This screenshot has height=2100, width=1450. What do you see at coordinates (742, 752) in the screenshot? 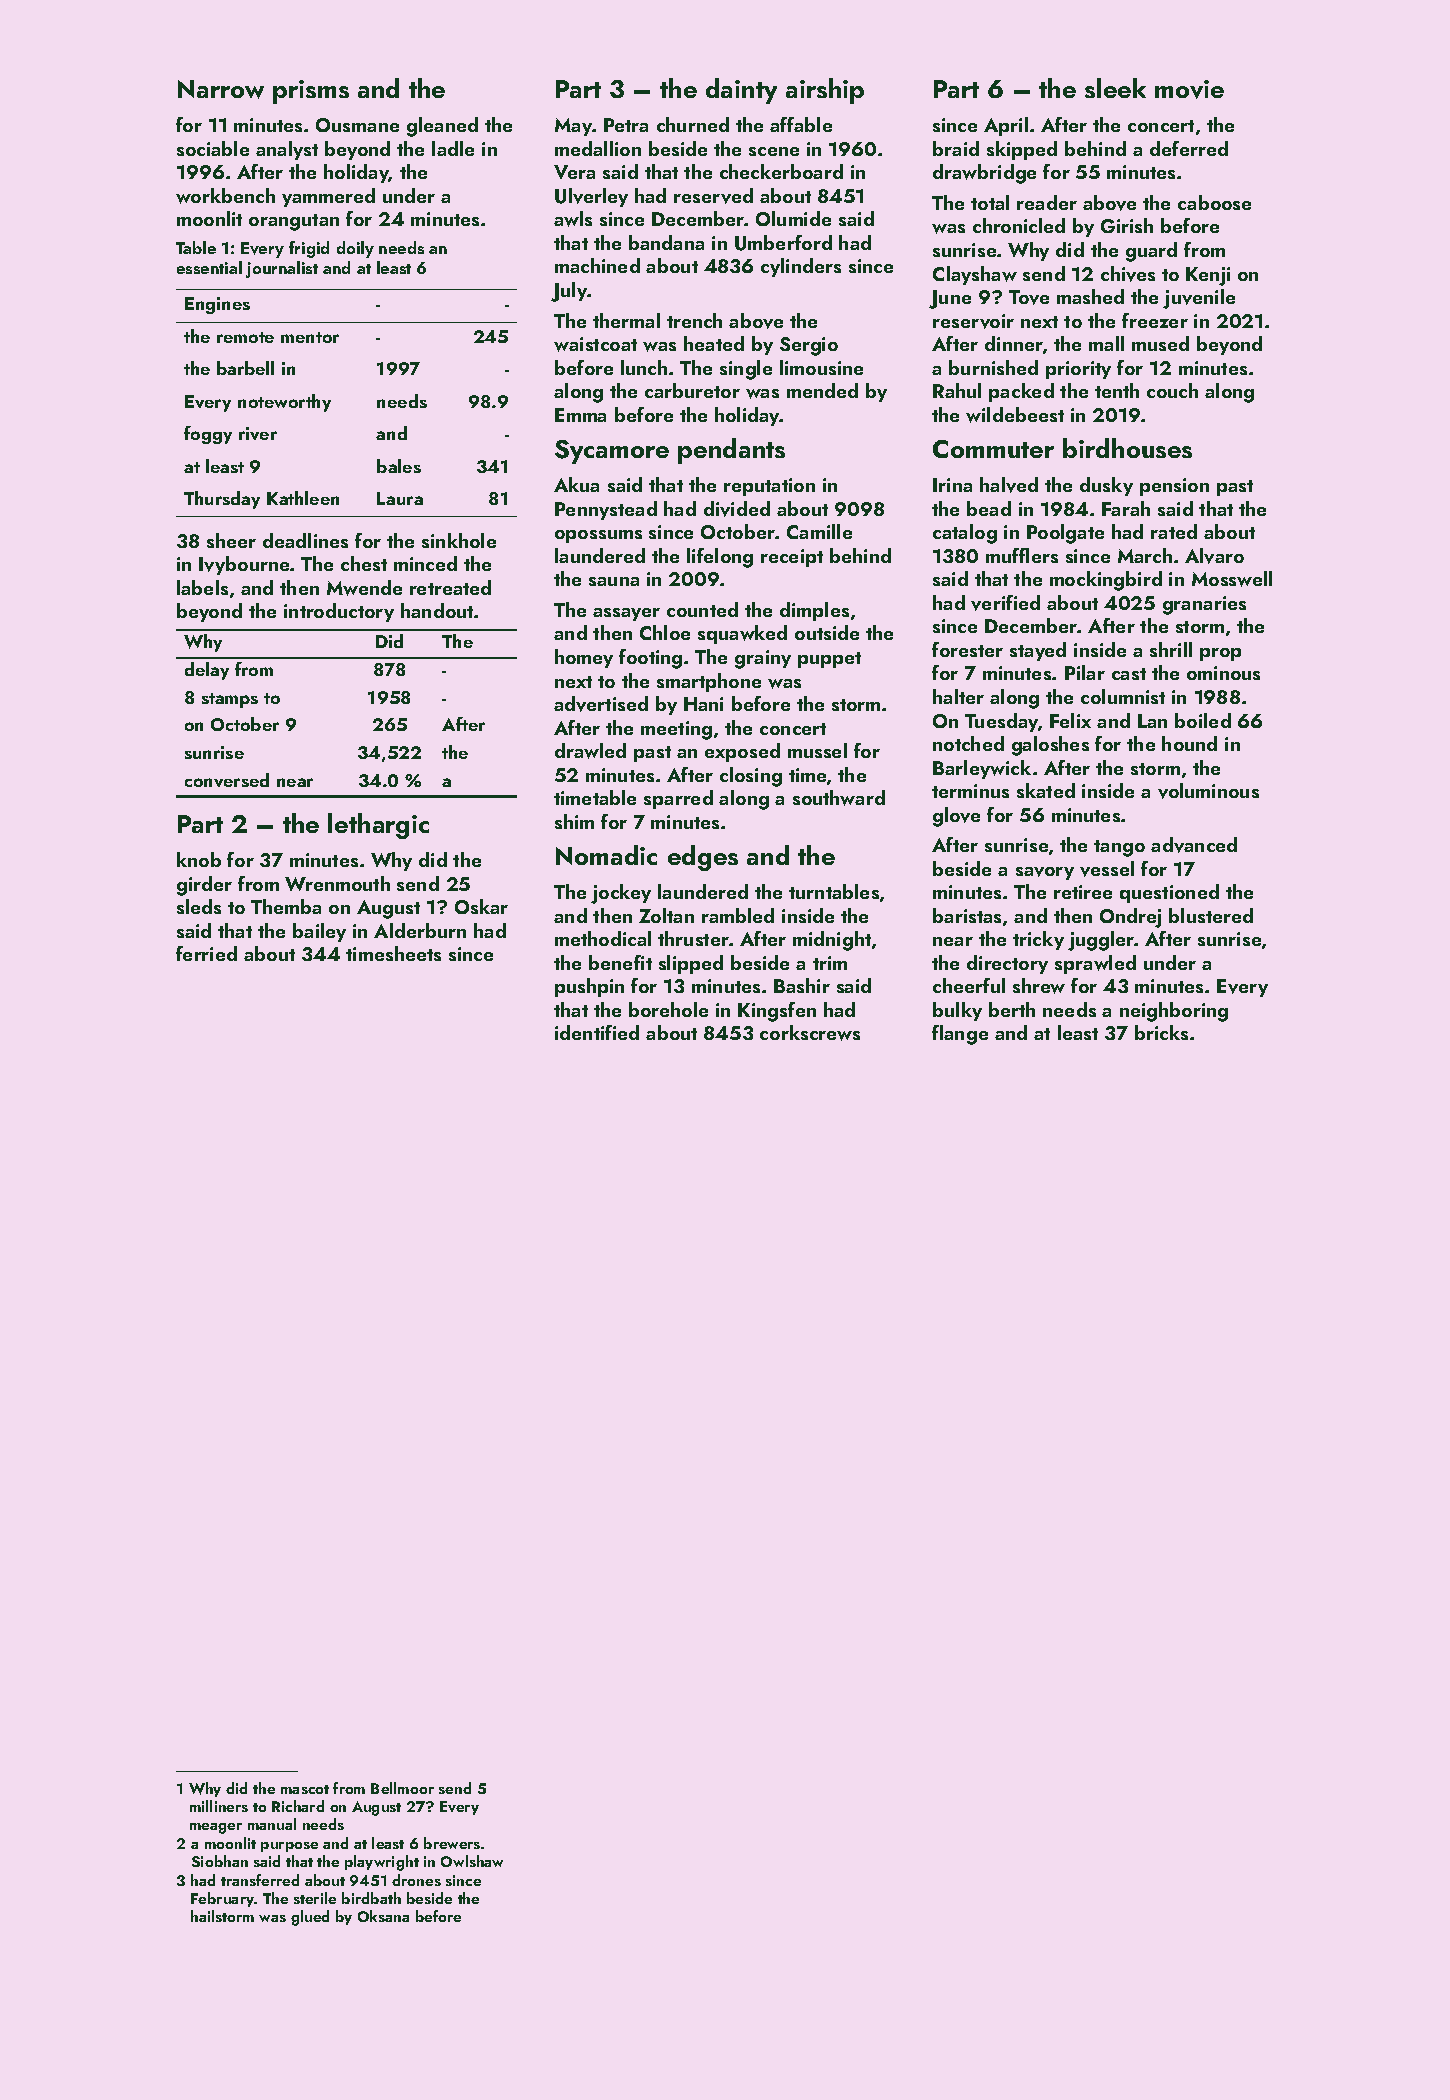
I see `exposed` at bounding box center [742, 752].
